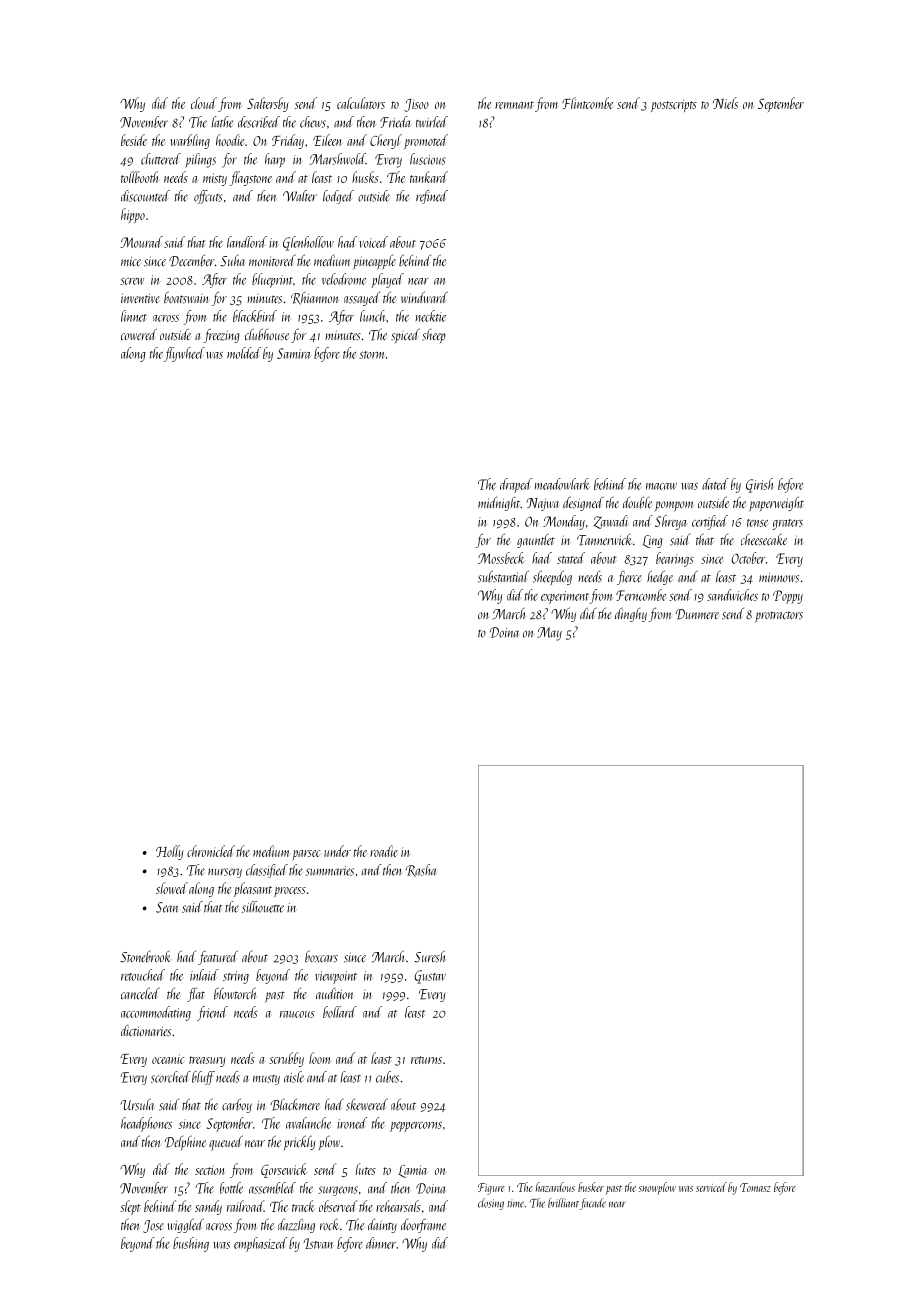  What do you see at coordinates (501, 558) in the document?
I see `Mossbeck` at bounding box center [501, 558].
